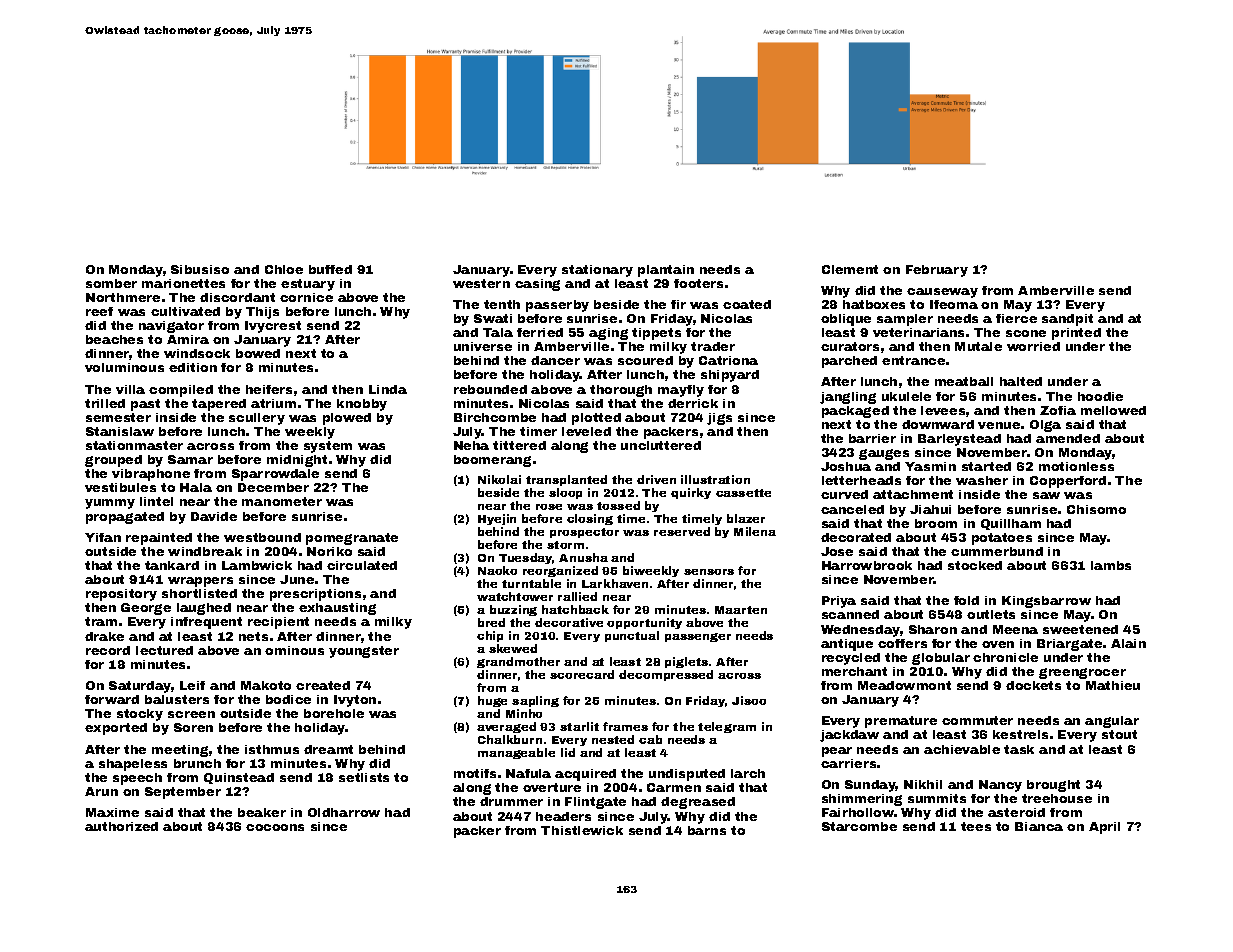 The image size is (1233, 952). Describe the element at coordinates (502, 304) in the screenshot. I see `tenth` at that location.
